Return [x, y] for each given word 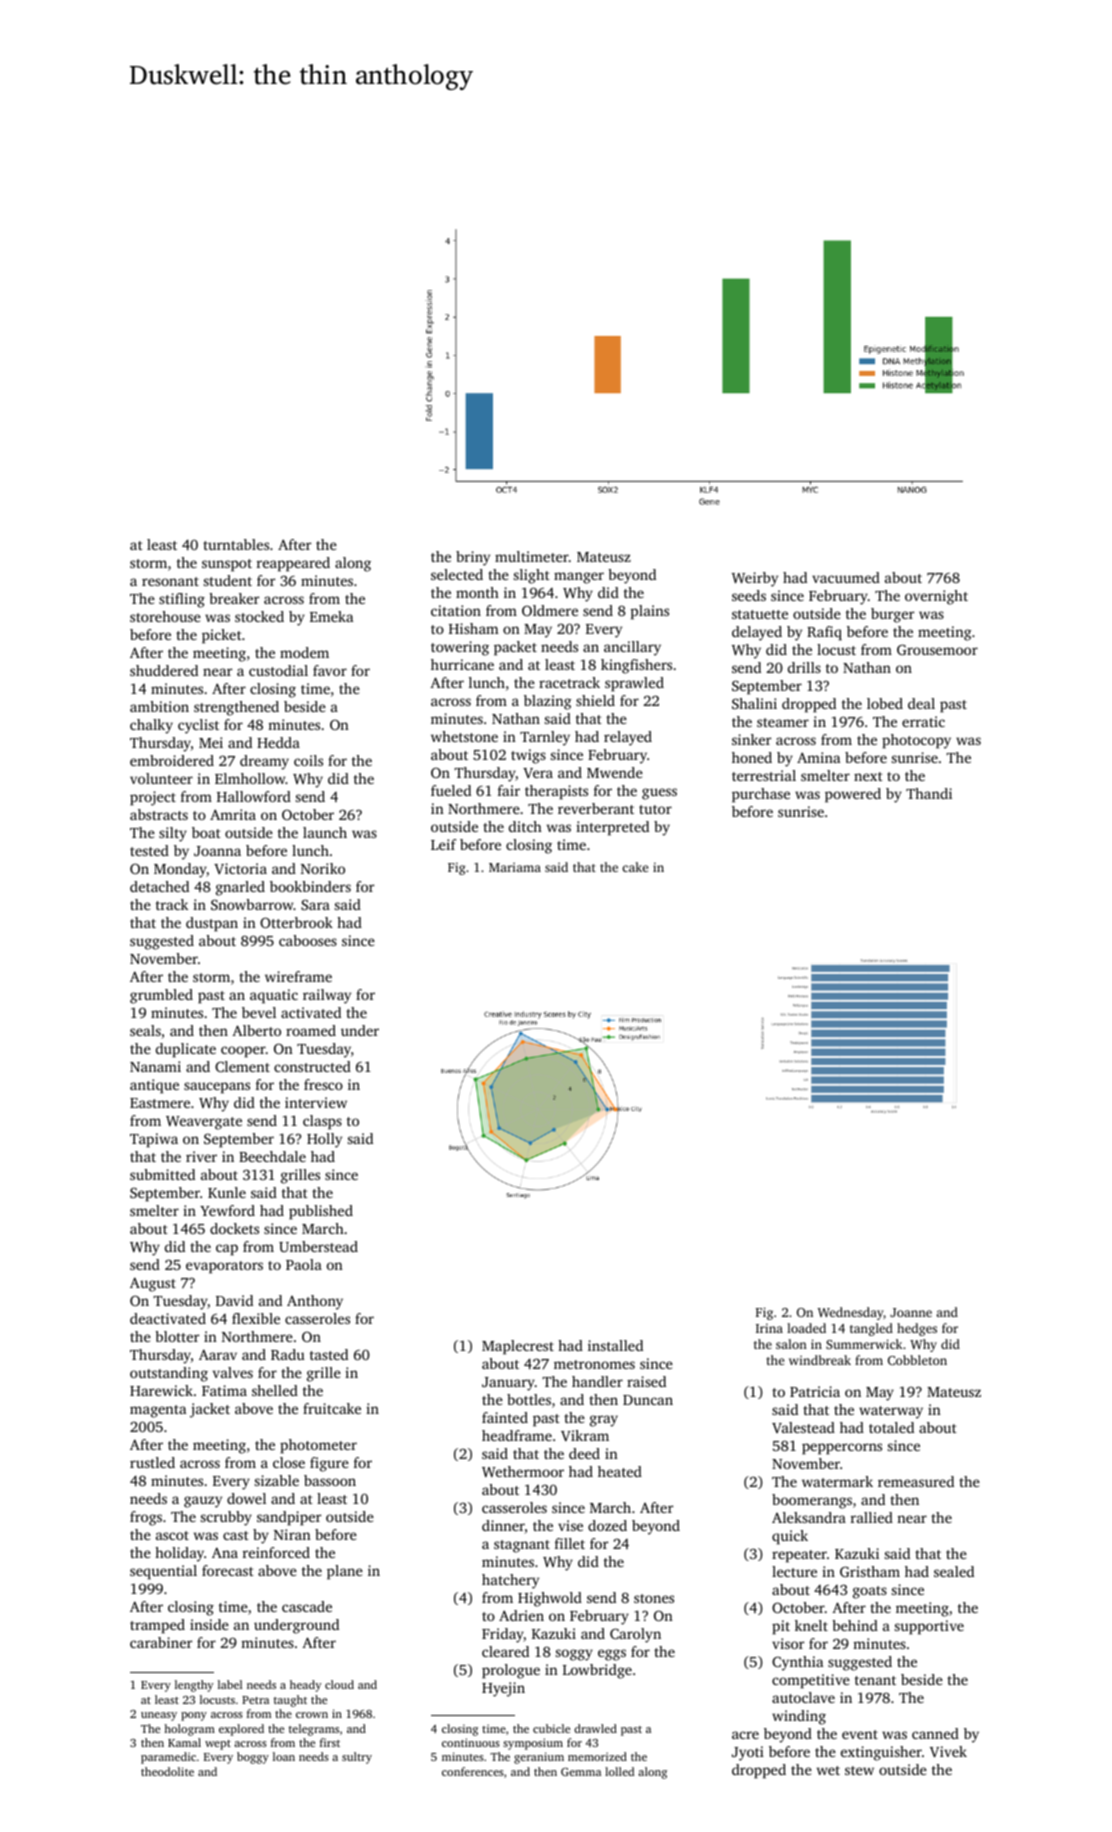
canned [935, 1733]
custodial [278, 670]
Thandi [929, 793]
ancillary [632, 648]
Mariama [515, 867]
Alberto [256, 1030]
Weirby [755, 579]
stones [654, 1598]
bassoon [330, 1480]
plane [345, 1572]
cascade [307, 1606]
